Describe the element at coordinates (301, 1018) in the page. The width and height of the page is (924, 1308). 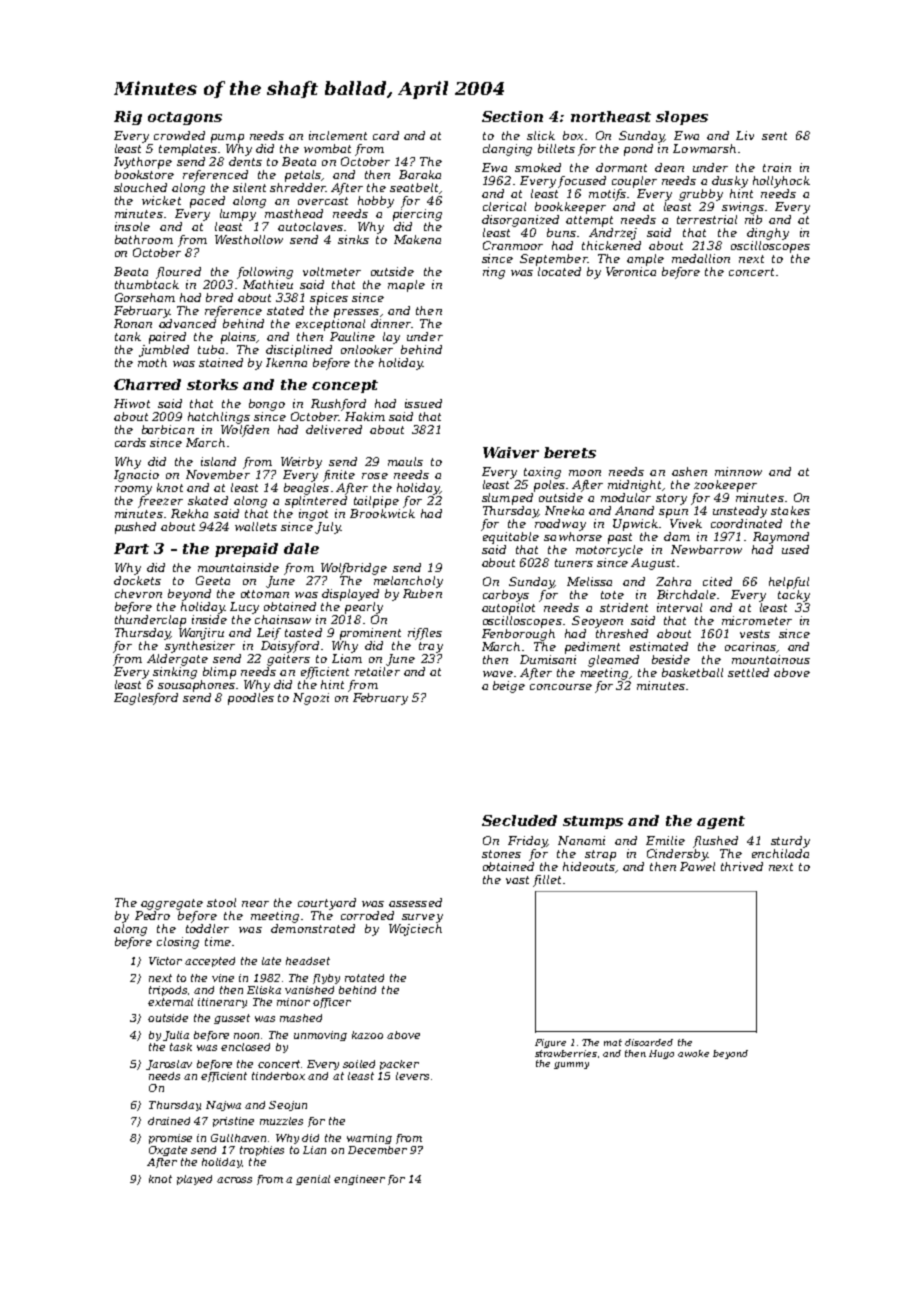
I see `mashed` at that location.
